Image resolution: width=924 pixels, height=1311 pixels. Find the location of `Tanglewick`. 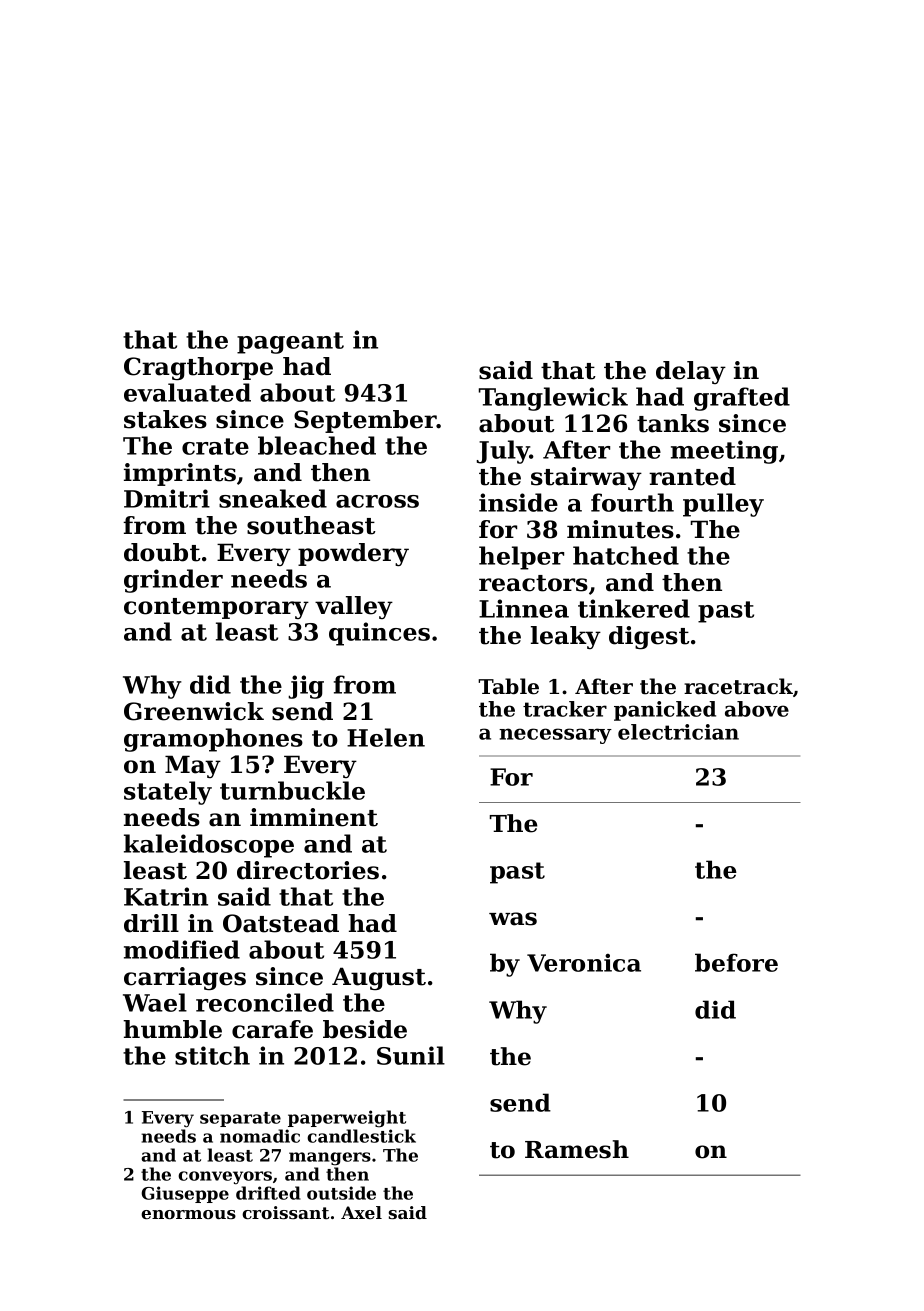

Tanglewick is located at coordinates (553, 399).
